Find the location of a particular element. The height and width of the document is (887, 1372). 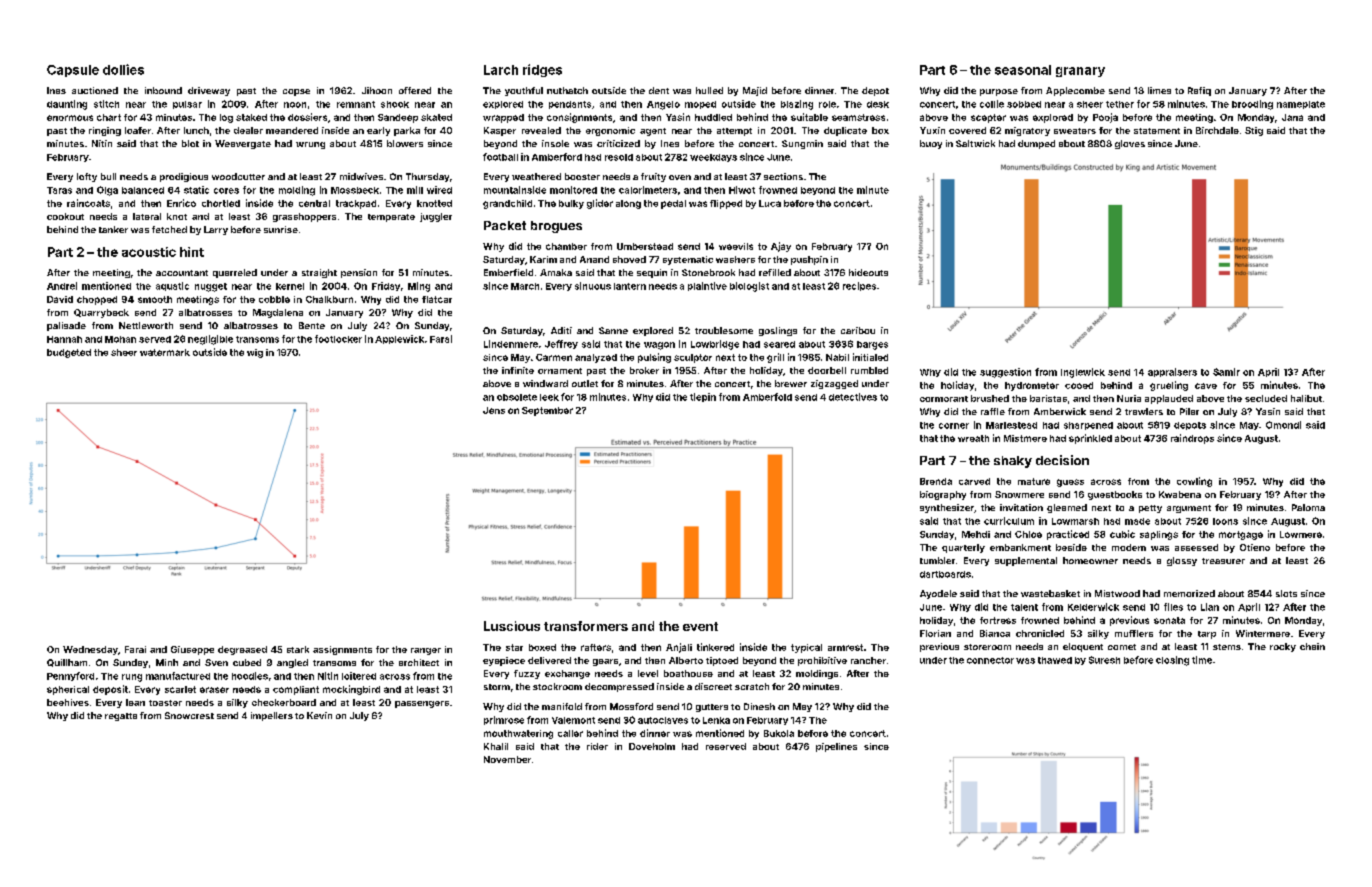

Bukola is located at coordinates (779, 733).
